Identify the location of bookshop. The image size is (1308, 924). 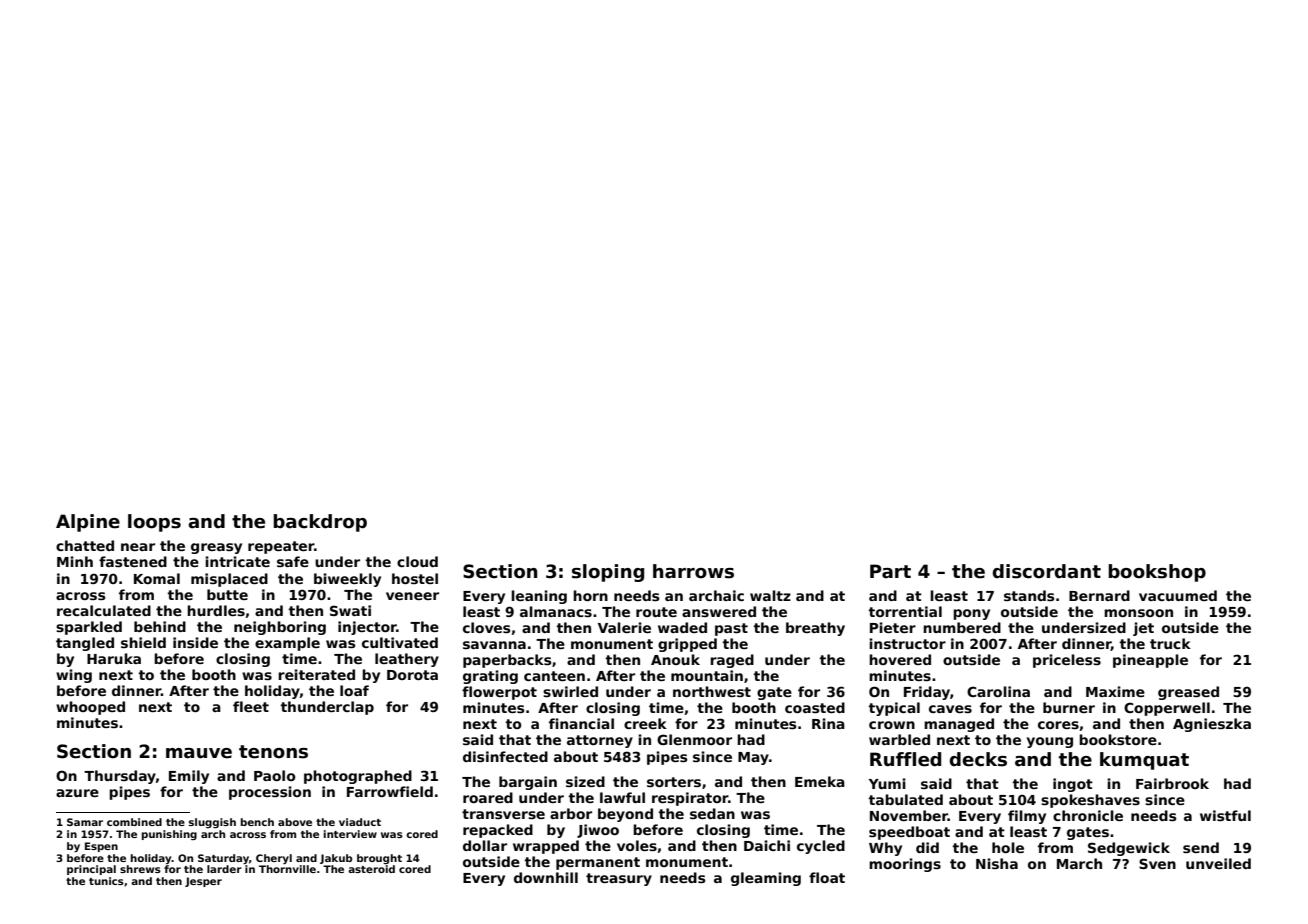
(1157, 573).
